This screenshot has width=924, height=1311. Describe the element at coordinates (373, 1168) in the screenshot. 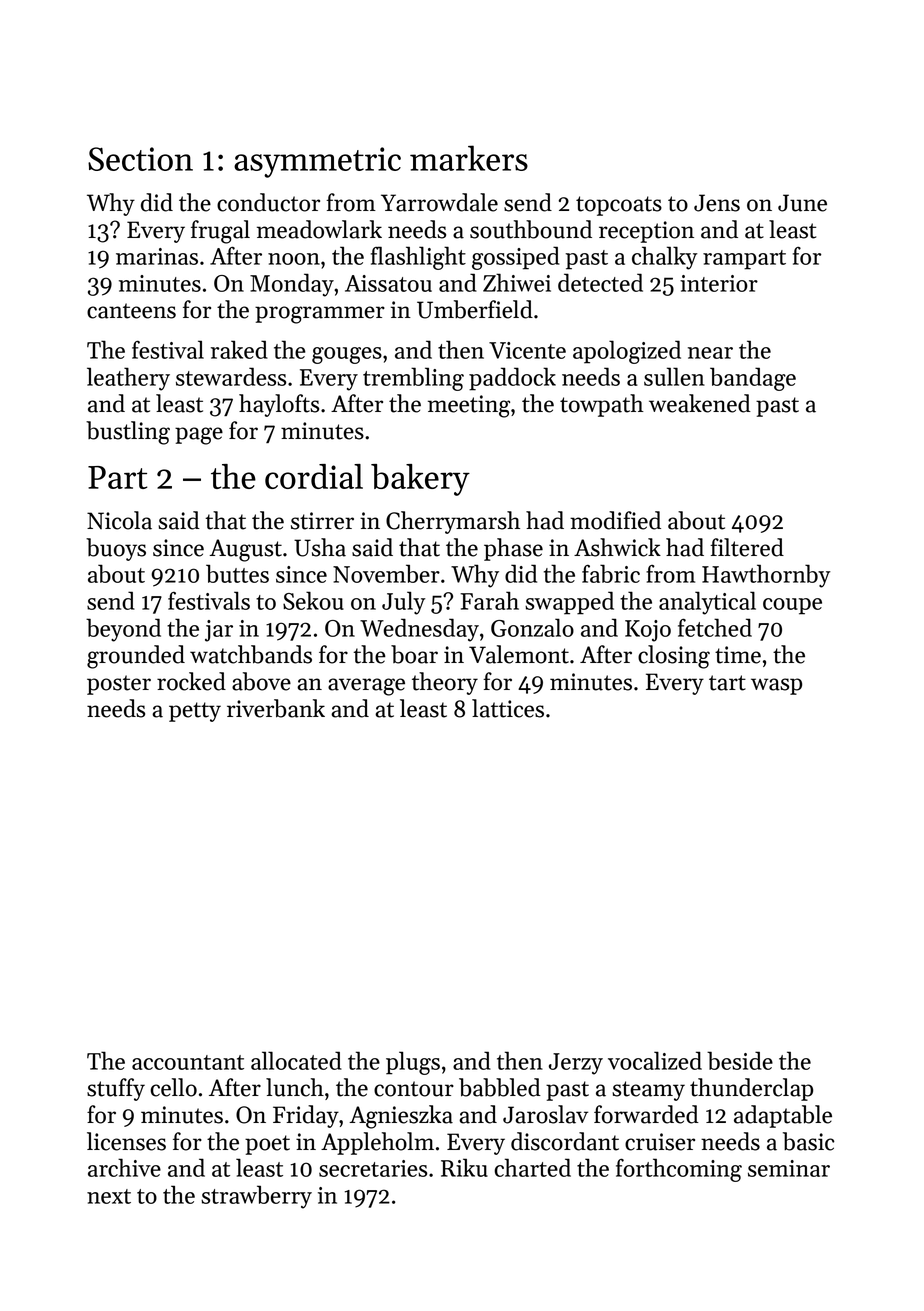

I see `secretaries` at that location.
